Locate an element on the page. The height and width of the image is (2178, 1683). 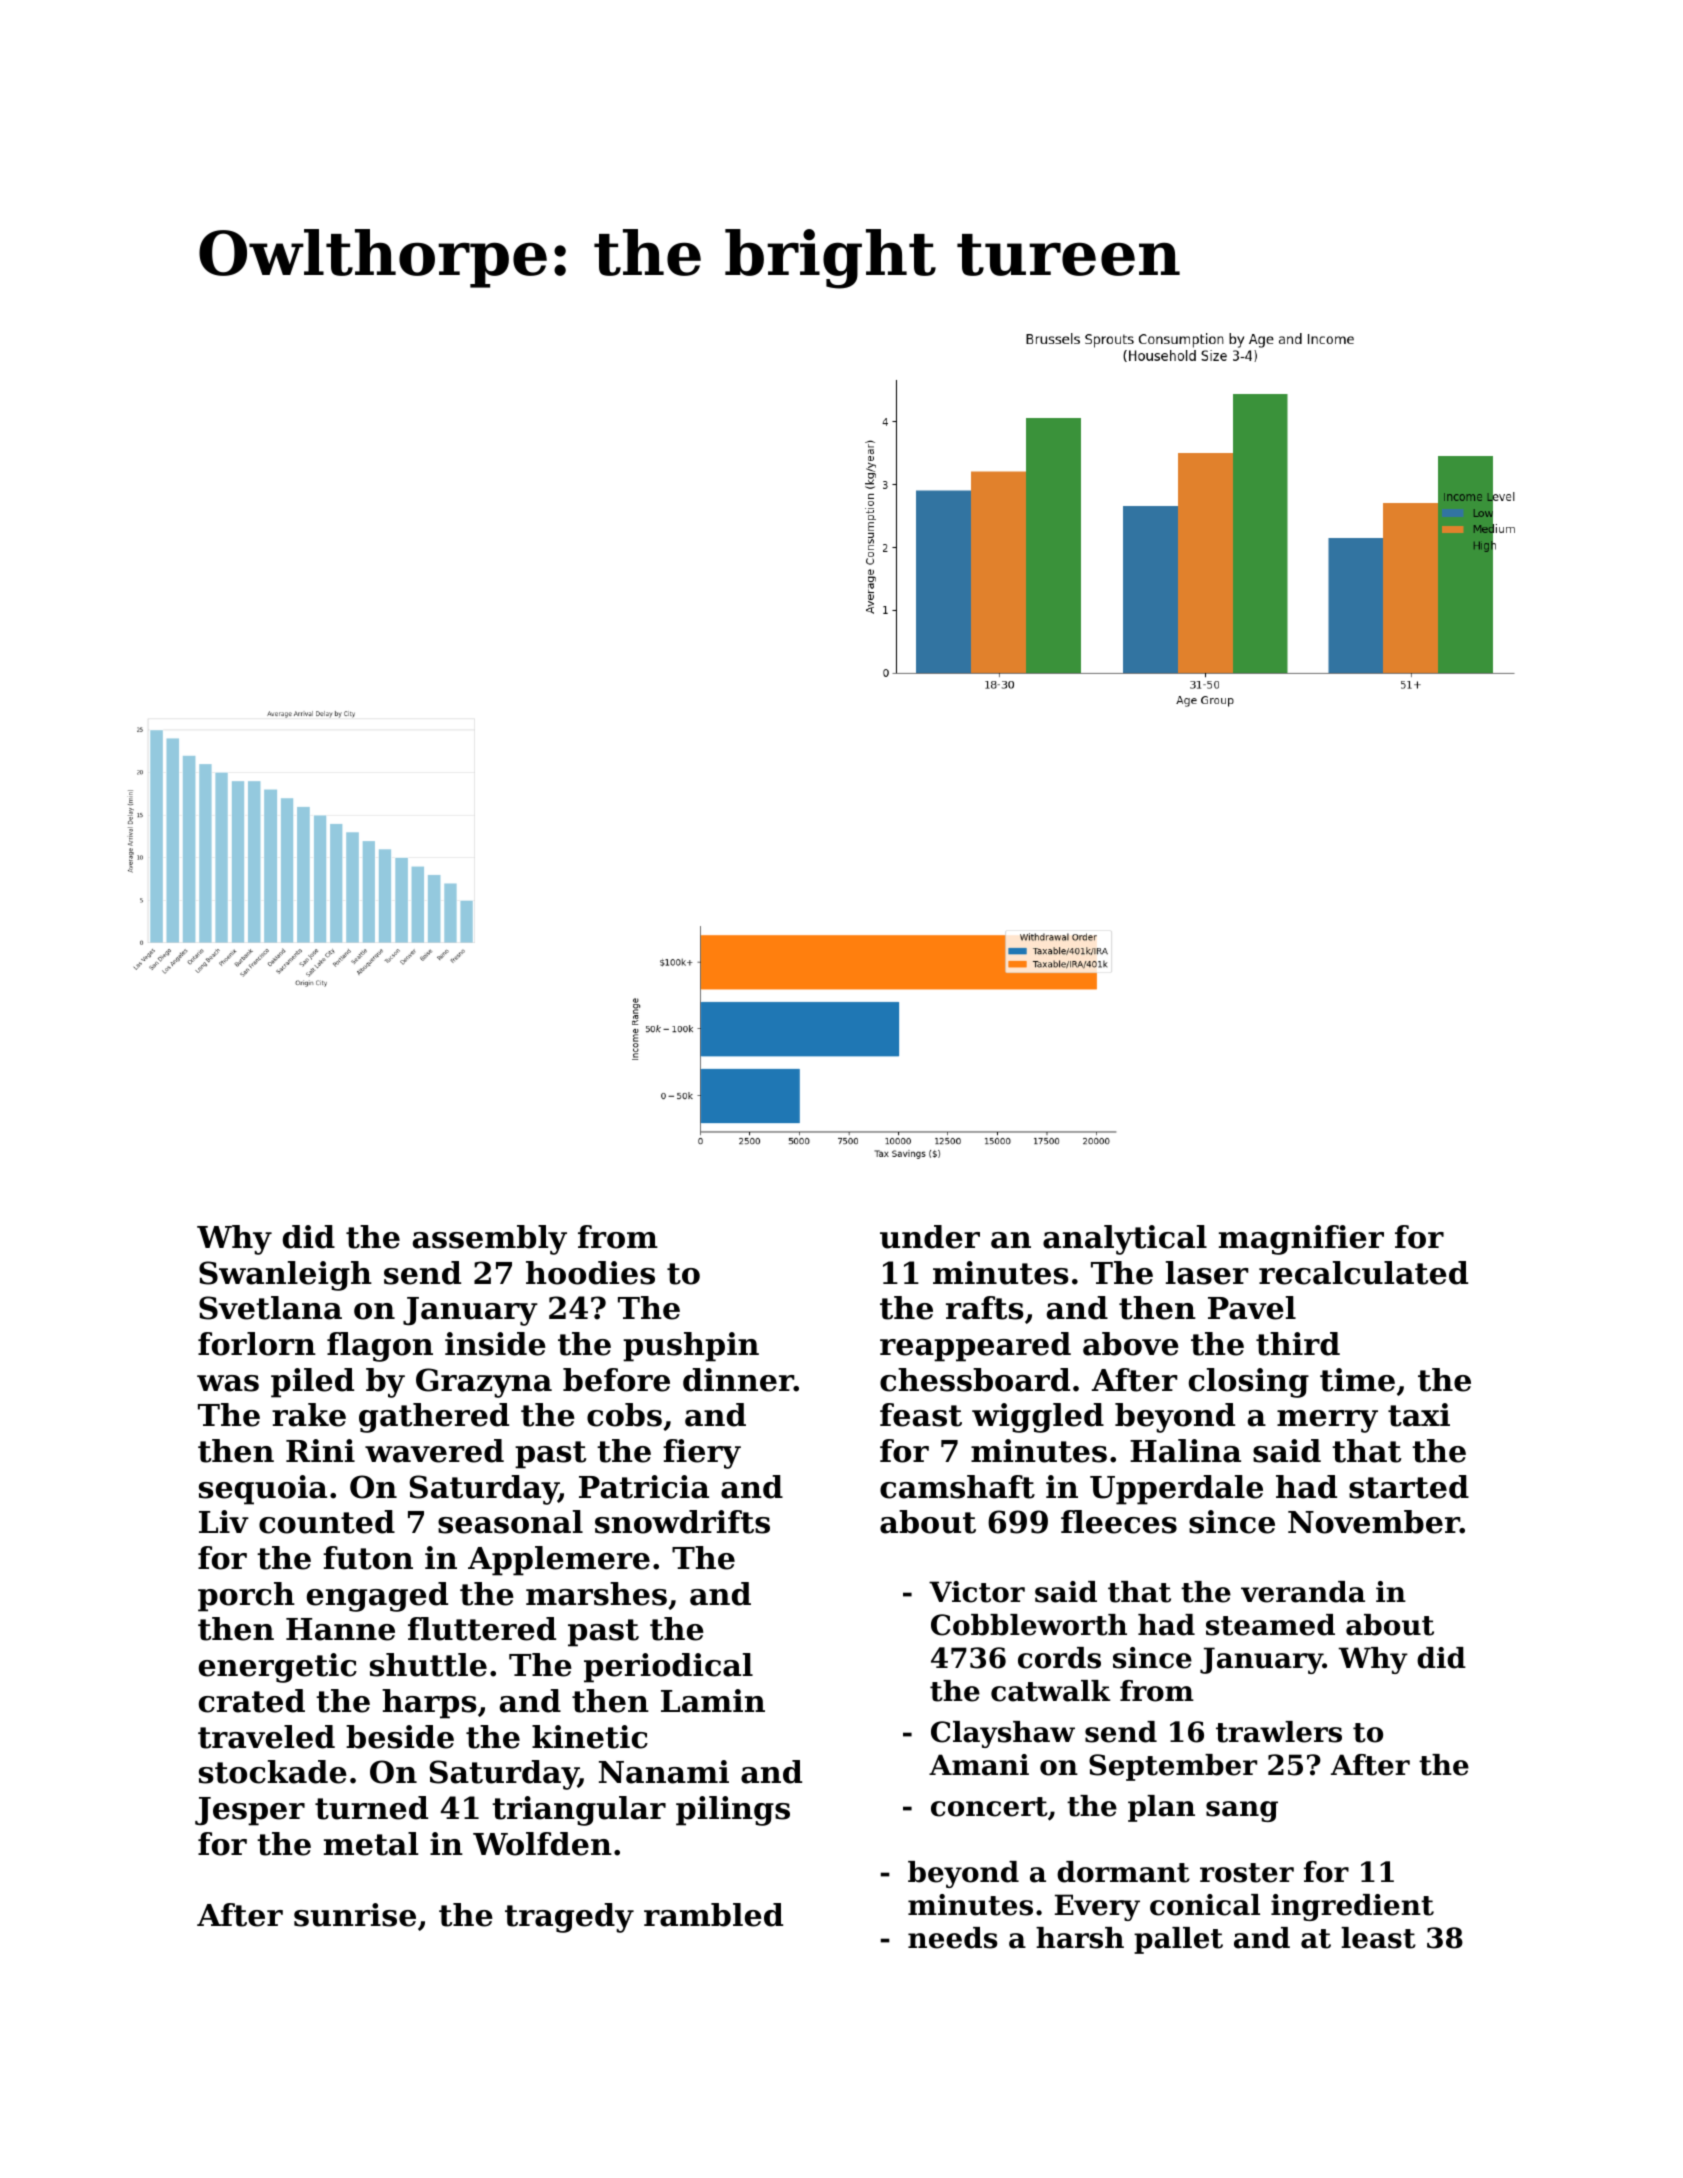
taxi is located at coordinates (1419, 1415).
